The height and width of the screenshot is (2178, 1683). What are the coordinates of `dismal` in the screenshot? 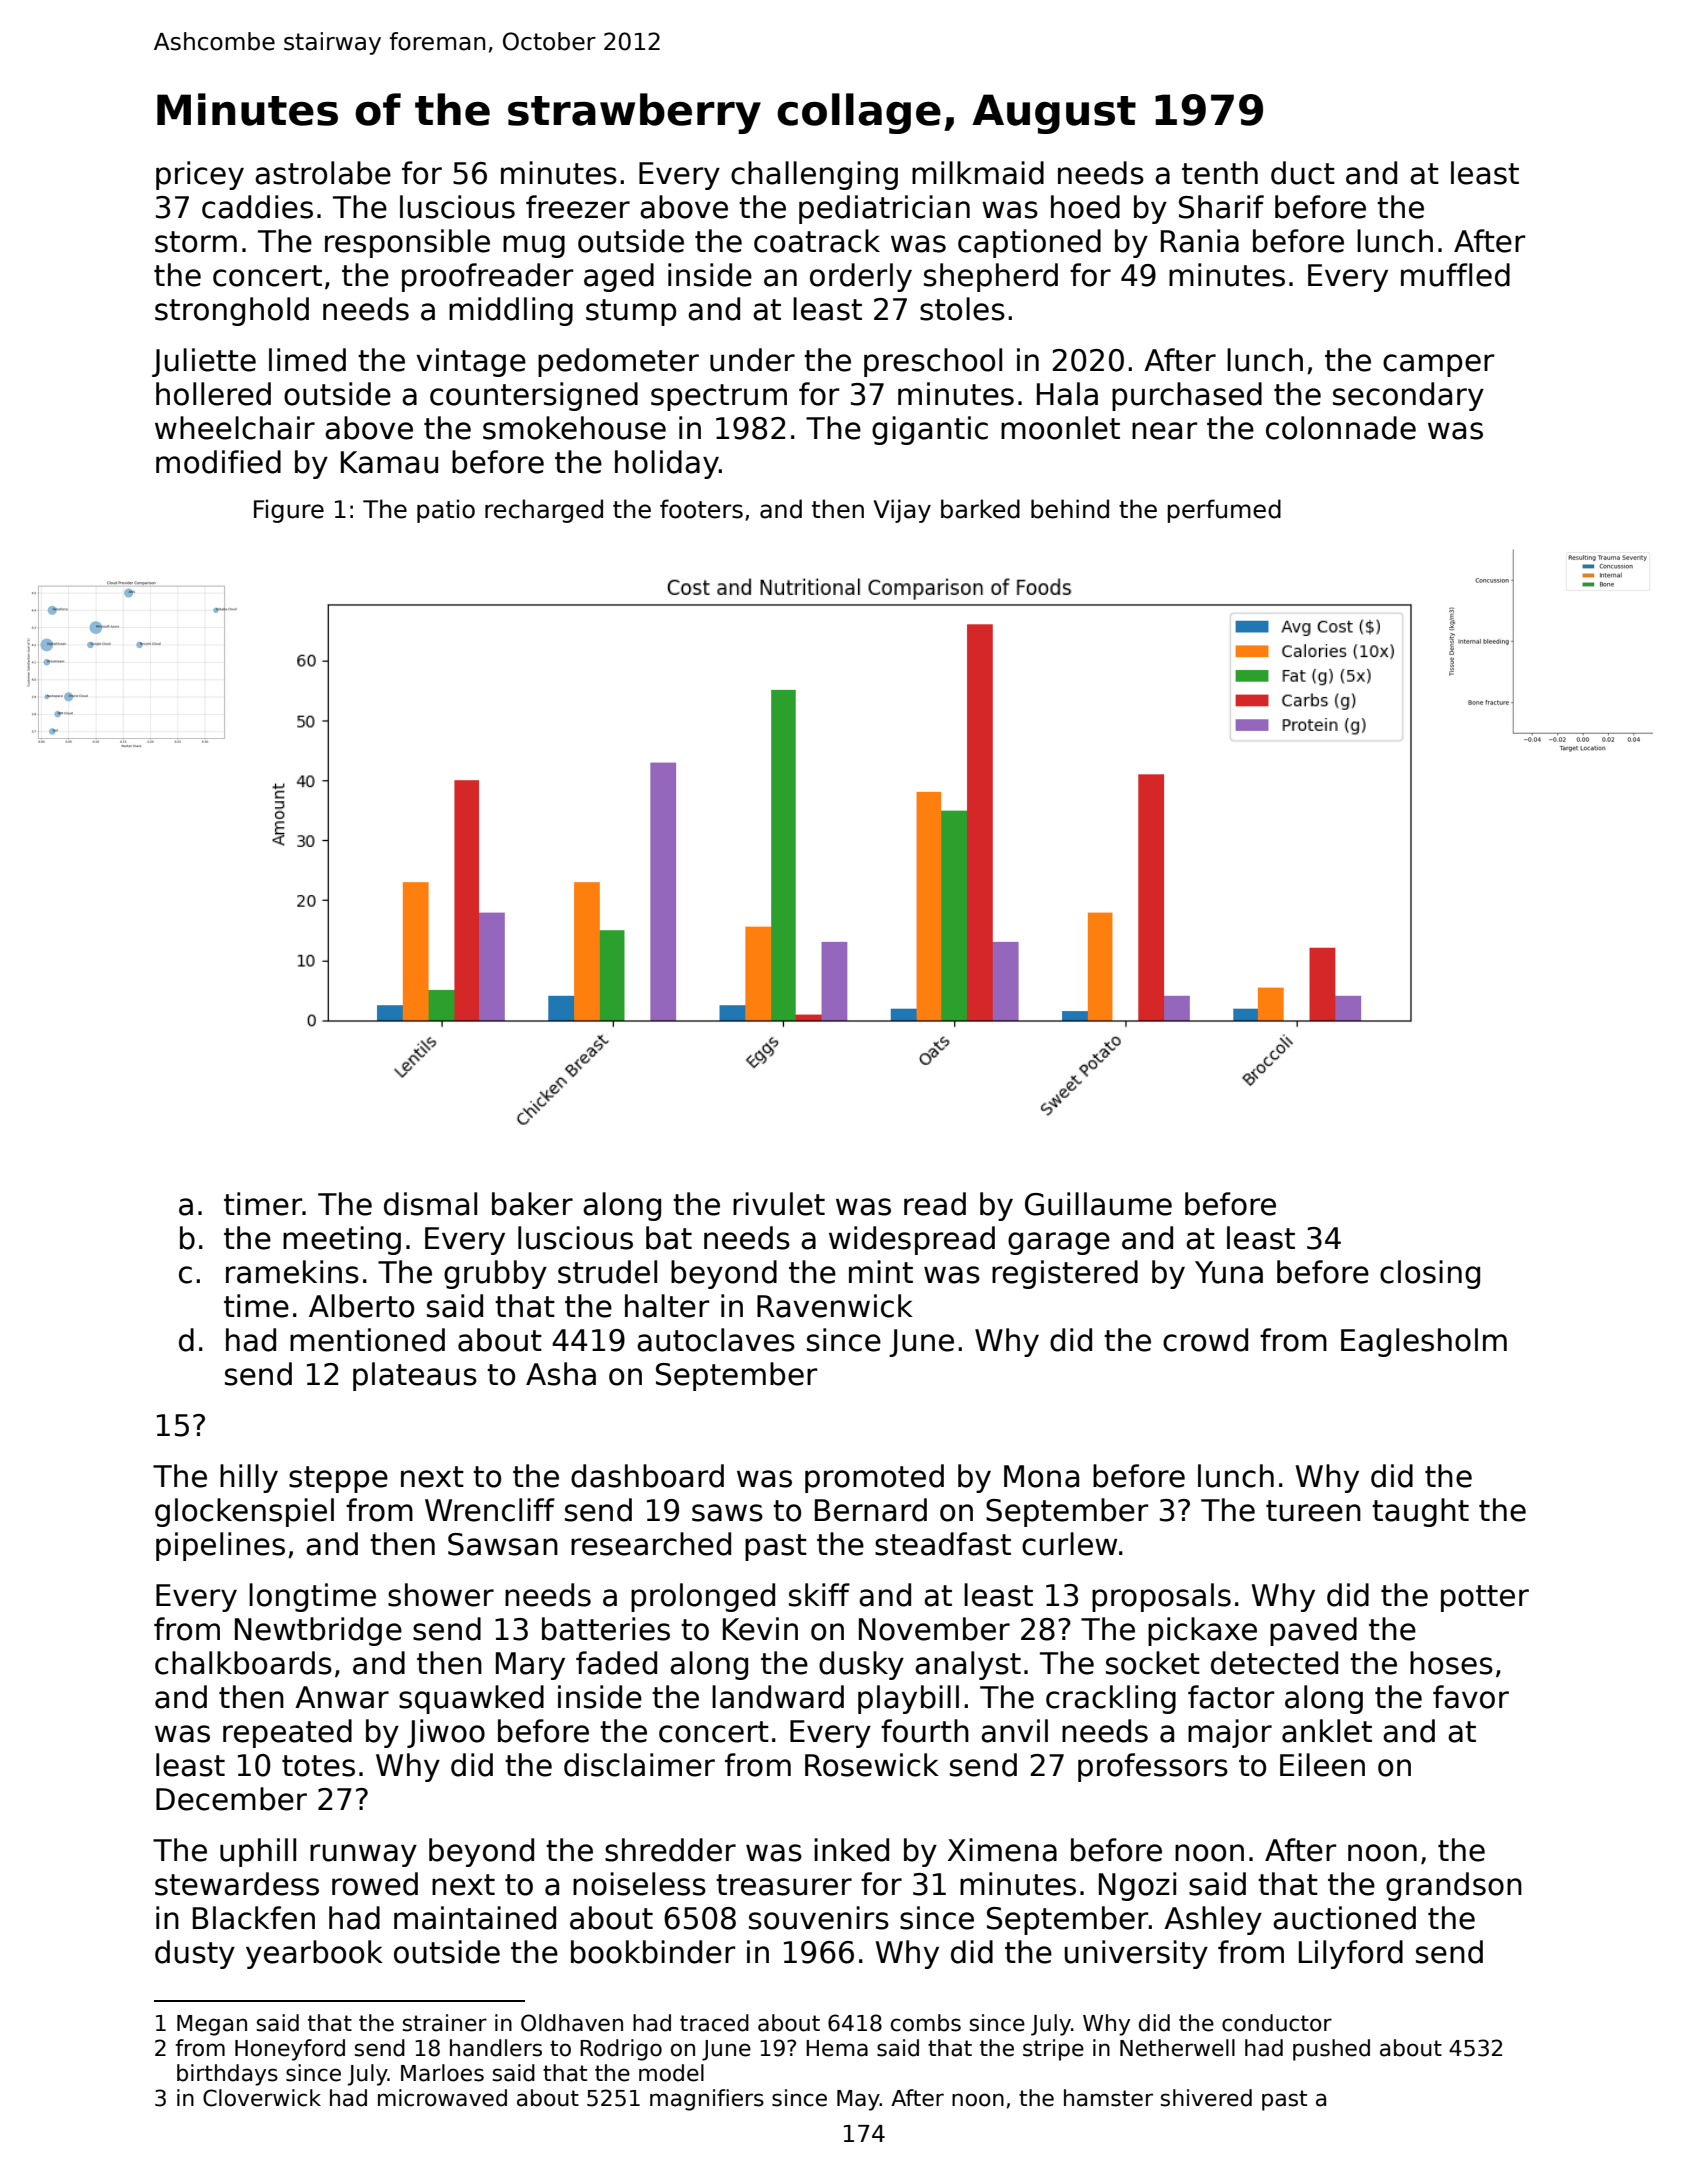 It's located at (430, 1204).
